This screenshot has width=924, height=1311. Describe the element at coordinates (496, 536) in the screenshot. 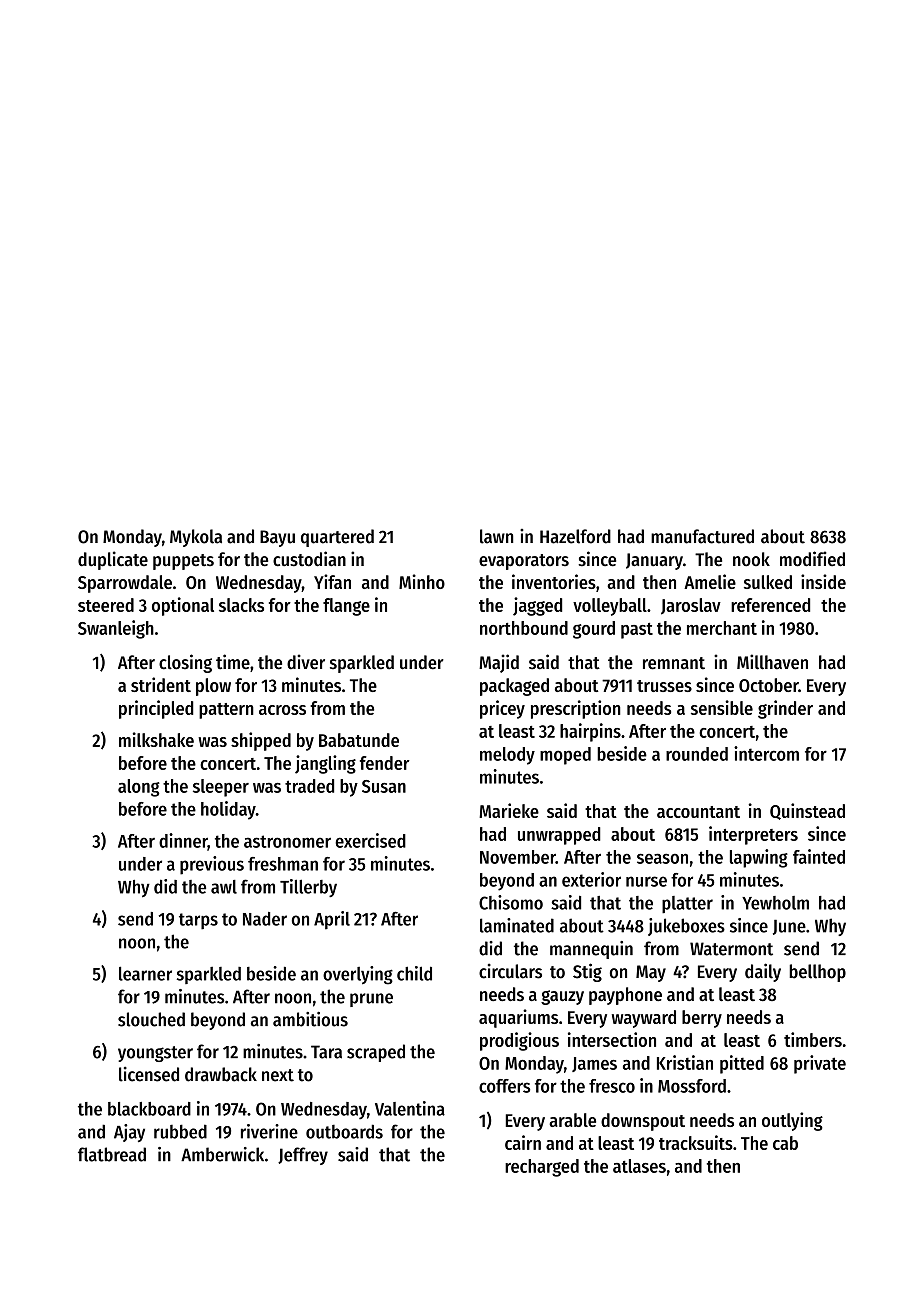

I see `lawn` at that location.
